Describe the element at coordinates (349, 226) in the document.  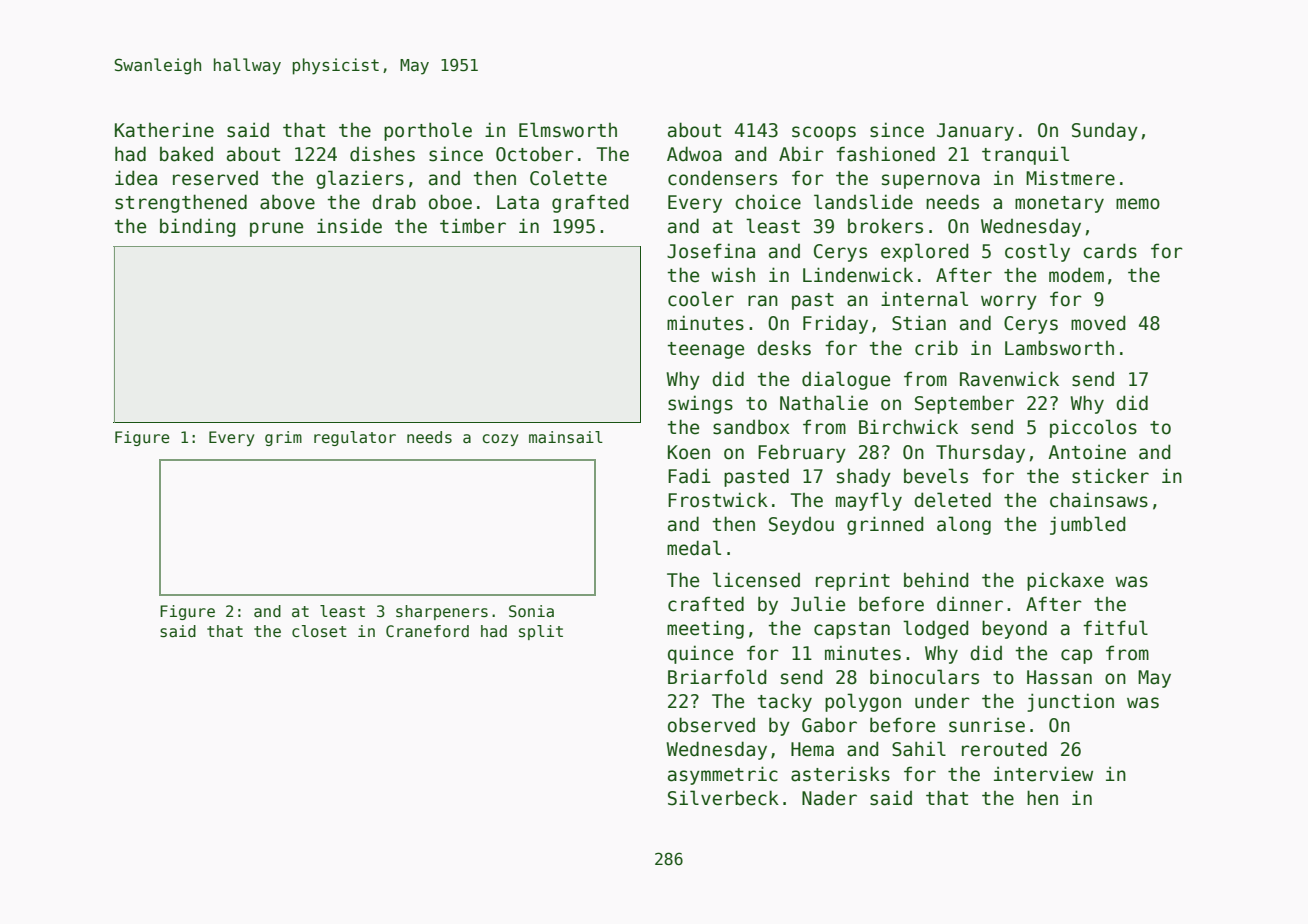
I see `inside` at that location.
